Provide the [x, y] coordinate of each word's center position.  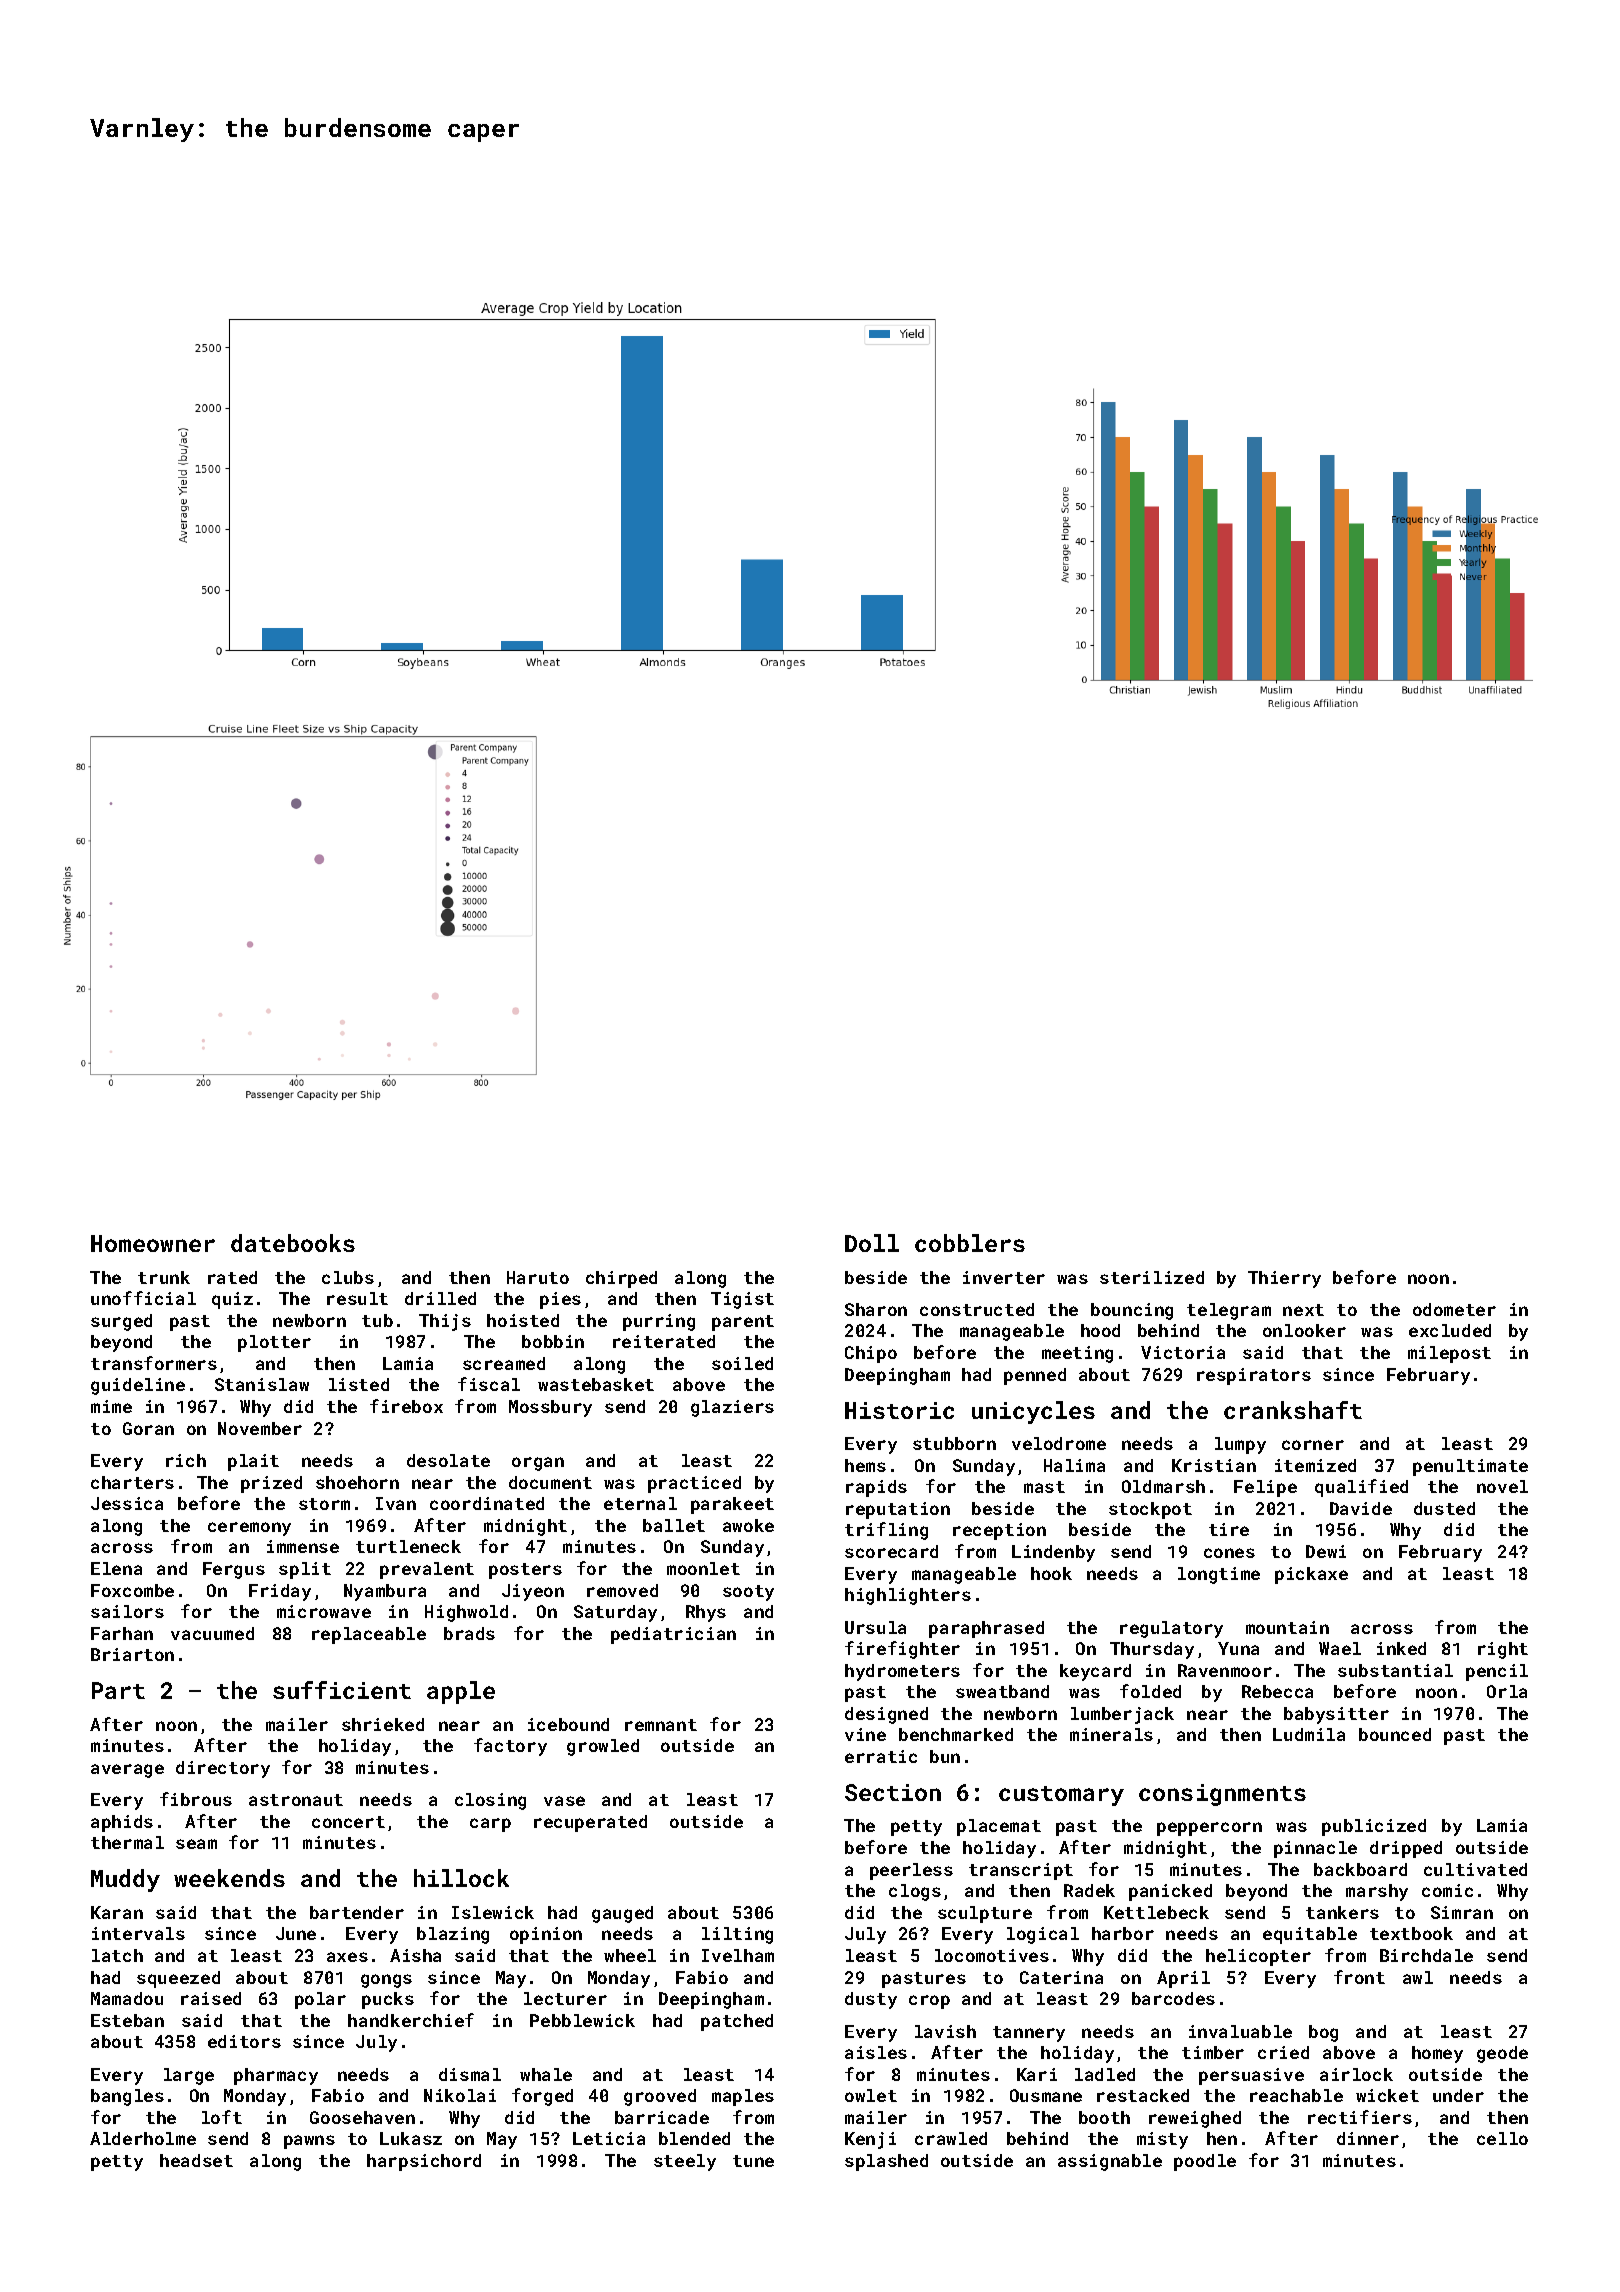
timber [1213, 2052]
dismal [470, 2074]
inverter [1004, 1277]
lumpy [1240, 1445]
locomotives [992, 1955]
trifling [886, 1531]
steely [685, 2162]
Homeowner [153, 1243]
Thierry [1284, 1279]
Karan [117, 1912]
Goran [148, 1428]
